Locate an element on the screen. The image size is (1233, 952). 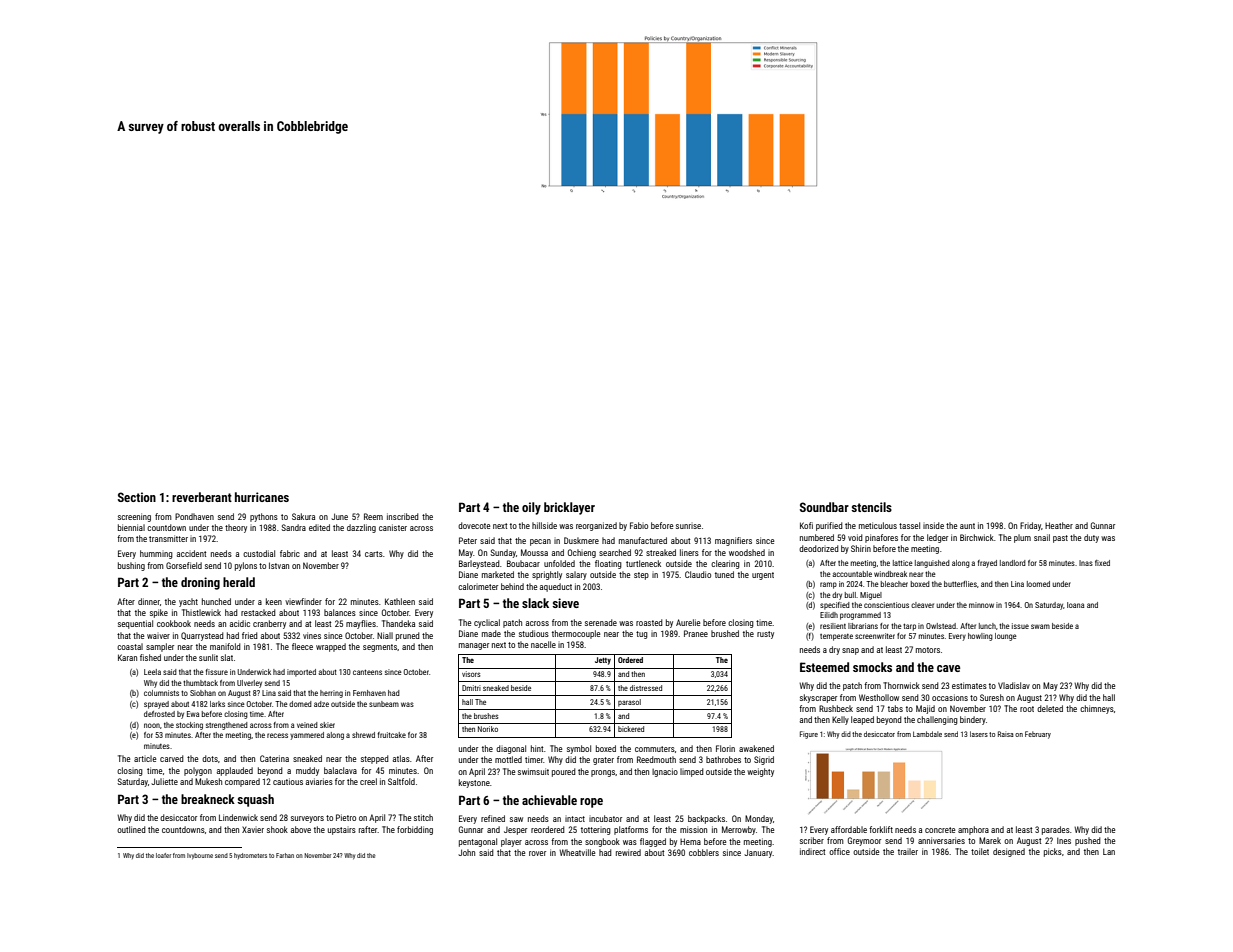
snap is located at coordinates (850, 651).
